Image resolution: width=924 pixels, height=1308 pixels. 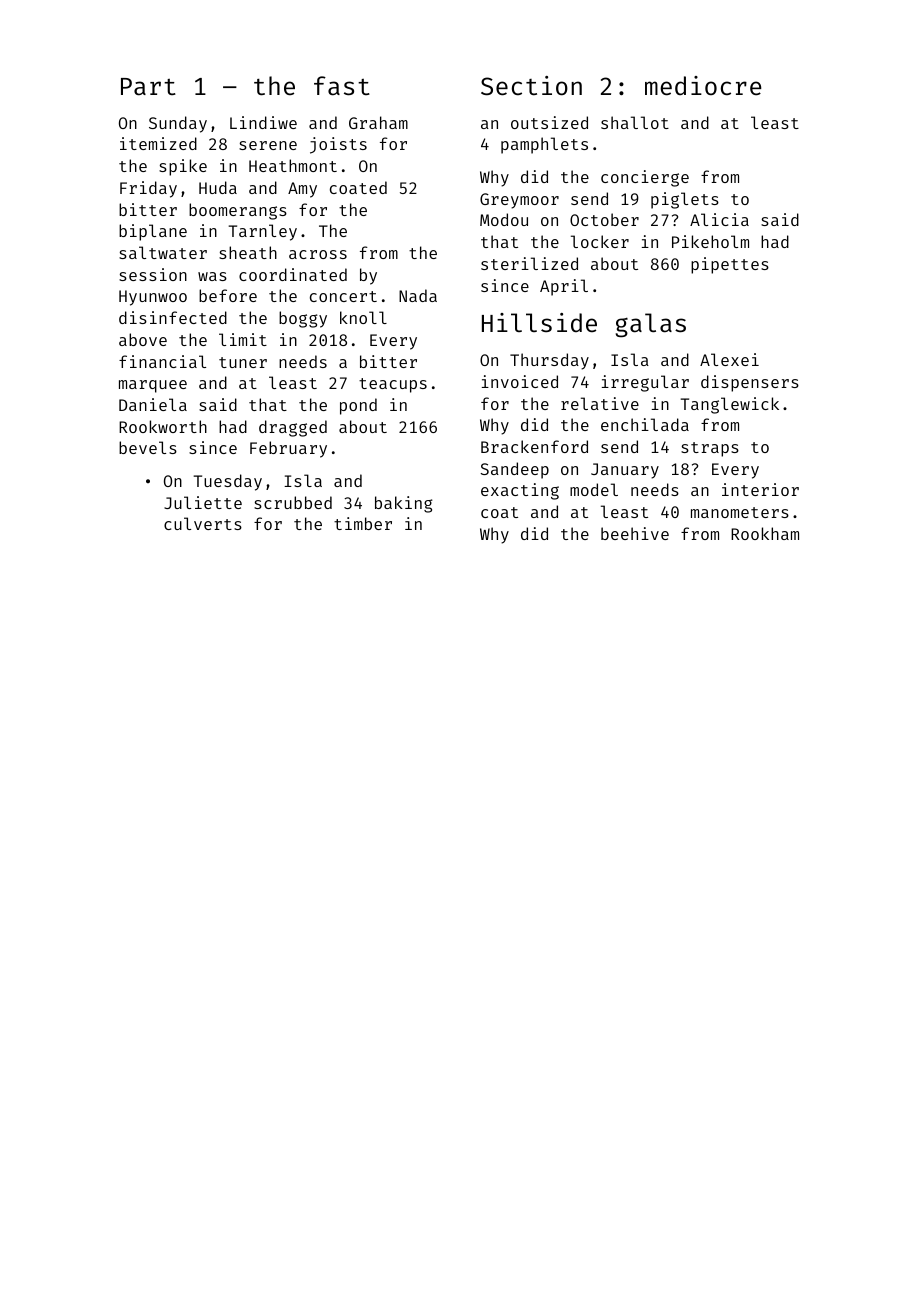 What do you see at coordinates (363, 523) in the screenshot?
I see `timber` at bounding box center [363, 523].
